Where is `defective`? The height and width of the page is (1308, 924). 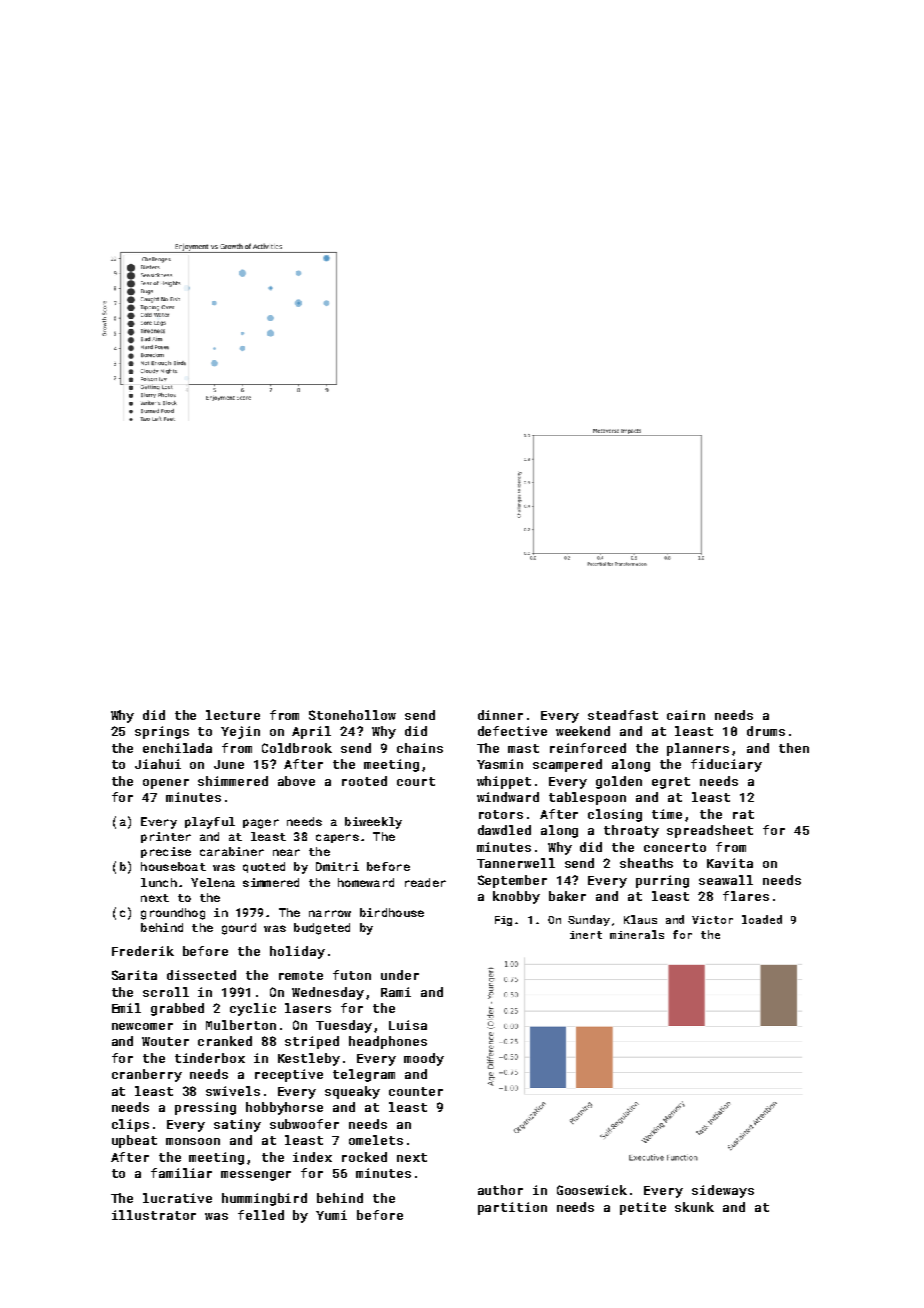
defective is located at coordinates (512, 731).
